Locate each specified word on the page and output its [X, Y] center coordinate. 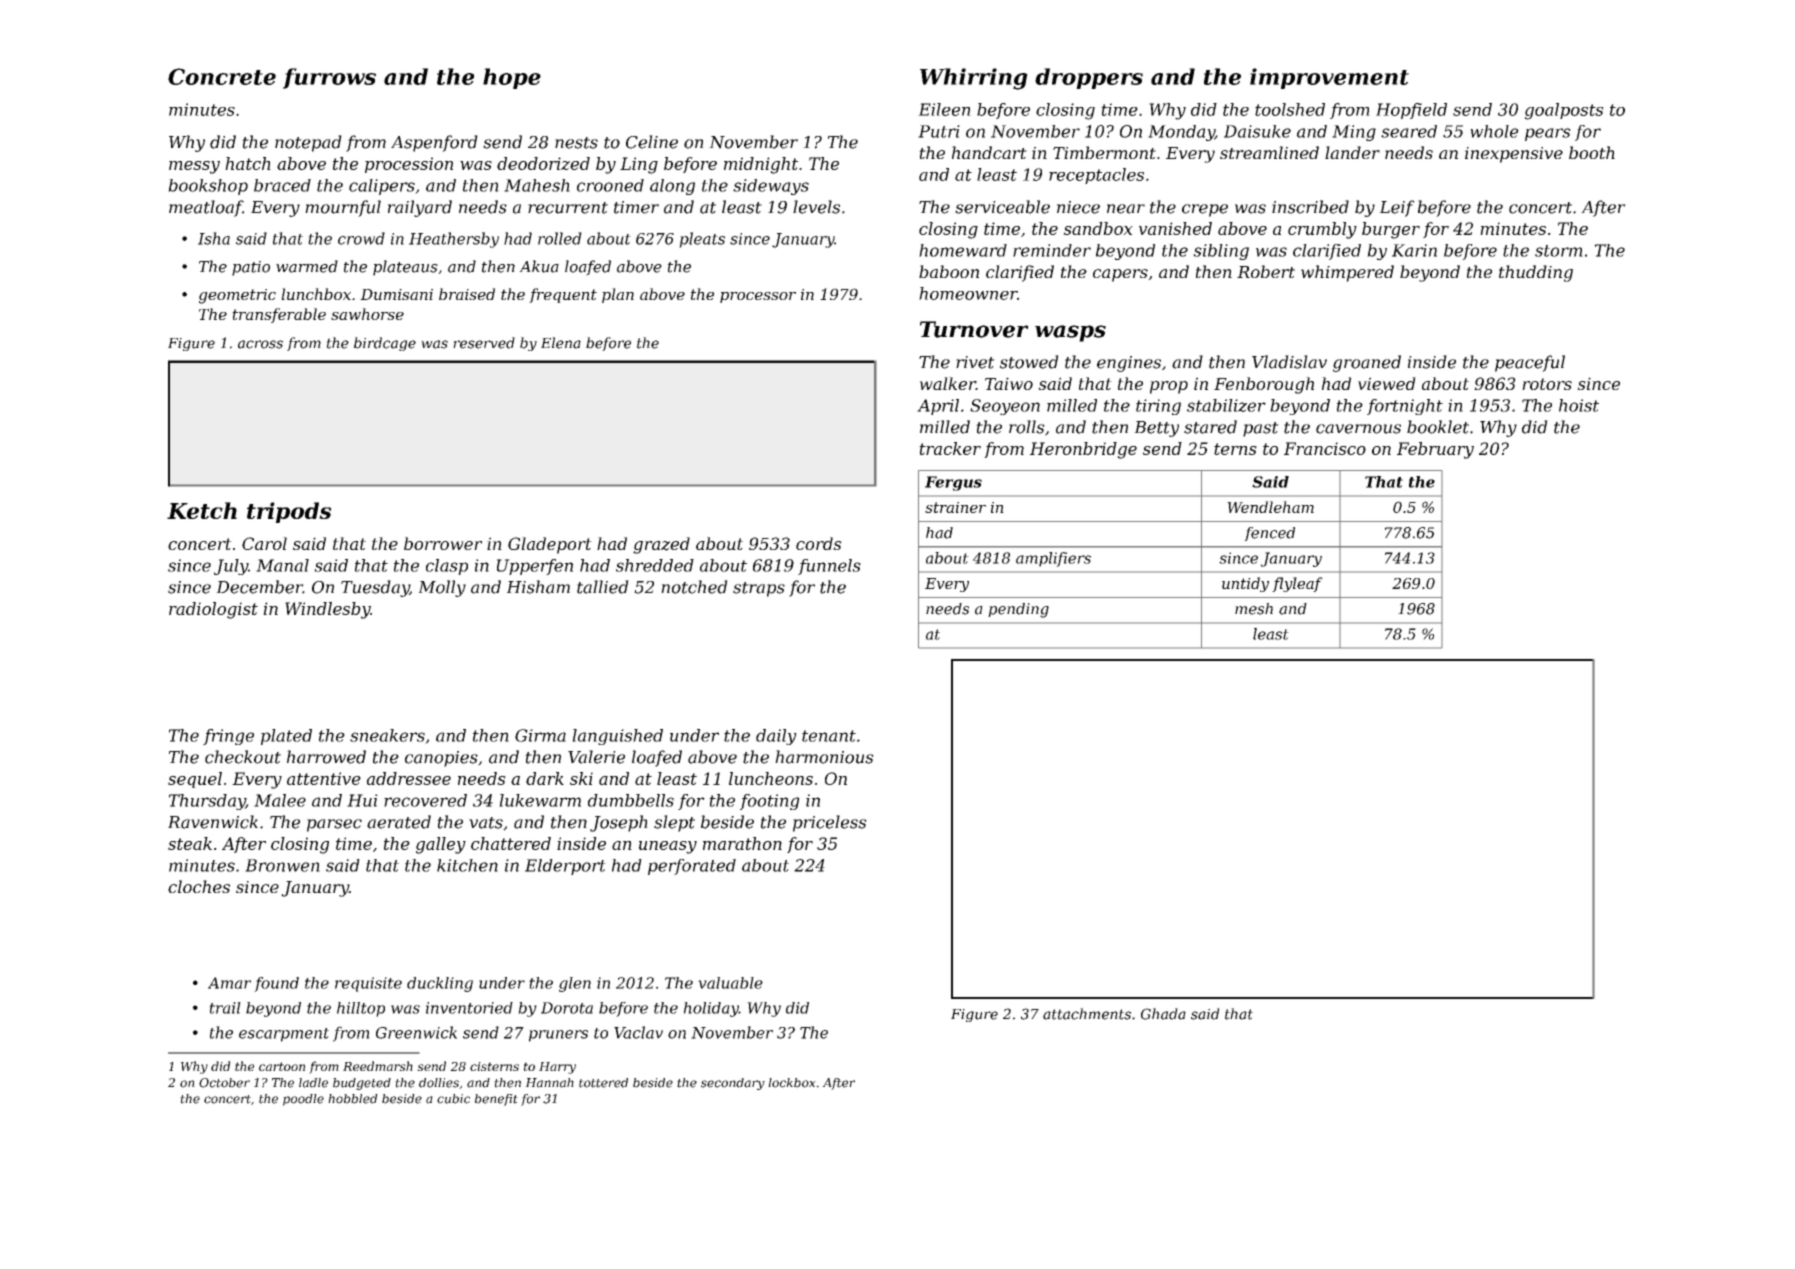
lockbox [792, 1083]
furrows [329, 78]
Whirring [974, 79]
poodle [303, 1100]
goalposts [1564, 111]
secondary [733, 1084]
